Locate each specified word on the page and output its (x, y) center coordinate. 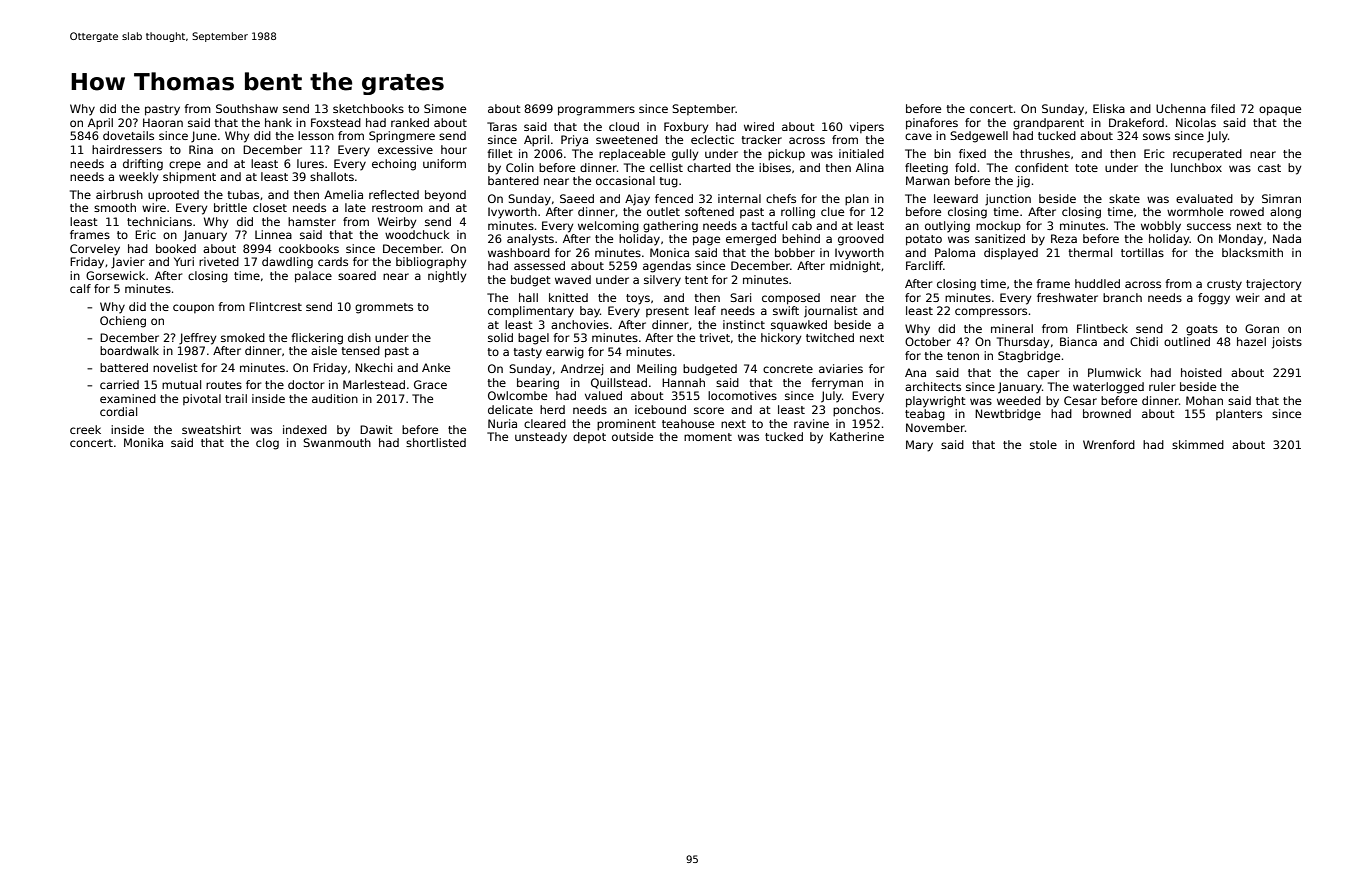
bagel (533, 339)
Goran (1262, 328)
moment (708, 437)
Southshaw (247, 108)
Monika (143, 442)
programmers (596, 111)
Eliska (1109, 108)
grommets (384, 308)
